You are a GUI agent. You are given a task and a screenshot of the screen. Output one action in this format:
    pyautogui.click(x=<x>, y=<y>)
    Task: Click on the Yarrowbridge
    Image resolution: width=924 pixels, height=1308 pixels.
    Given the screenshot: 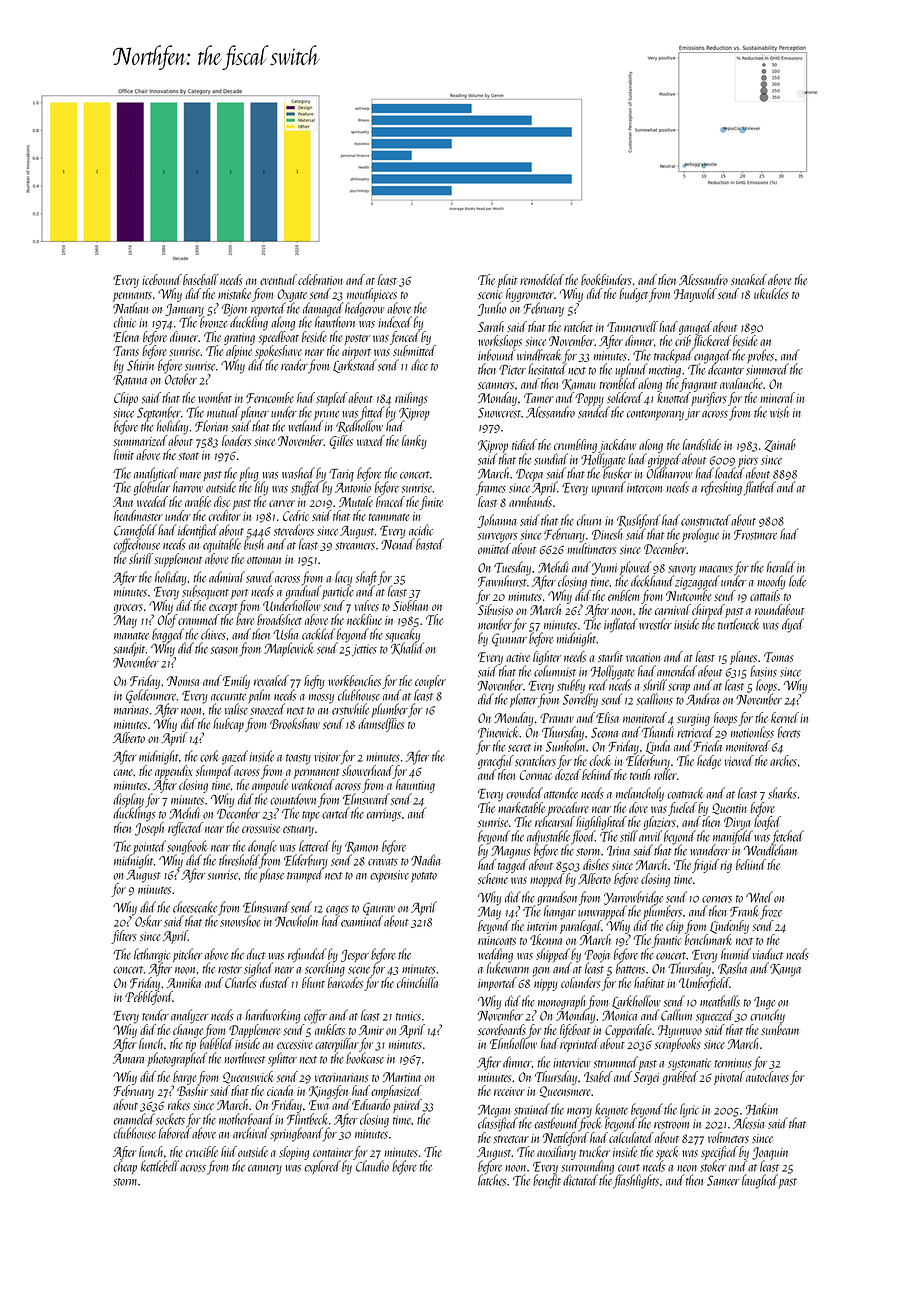 What is the action you would take?
    pyautogui.click(x=633, y=898)
